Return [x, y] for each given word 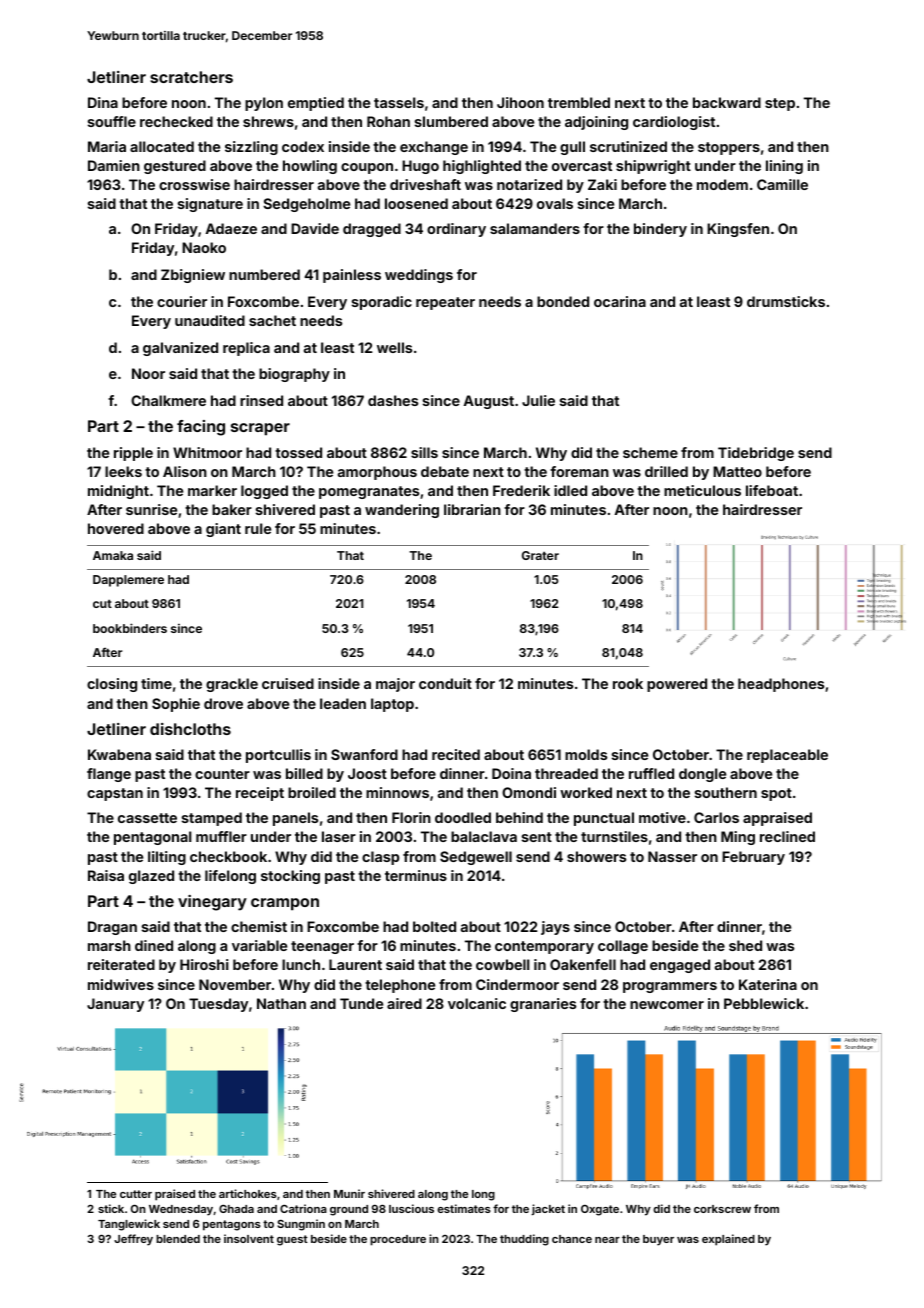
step [780, 104]
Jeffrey [133, 1240]
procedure [398, 1240]
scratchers [191, 77]
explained [728, 1240]
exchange [434, 148]
